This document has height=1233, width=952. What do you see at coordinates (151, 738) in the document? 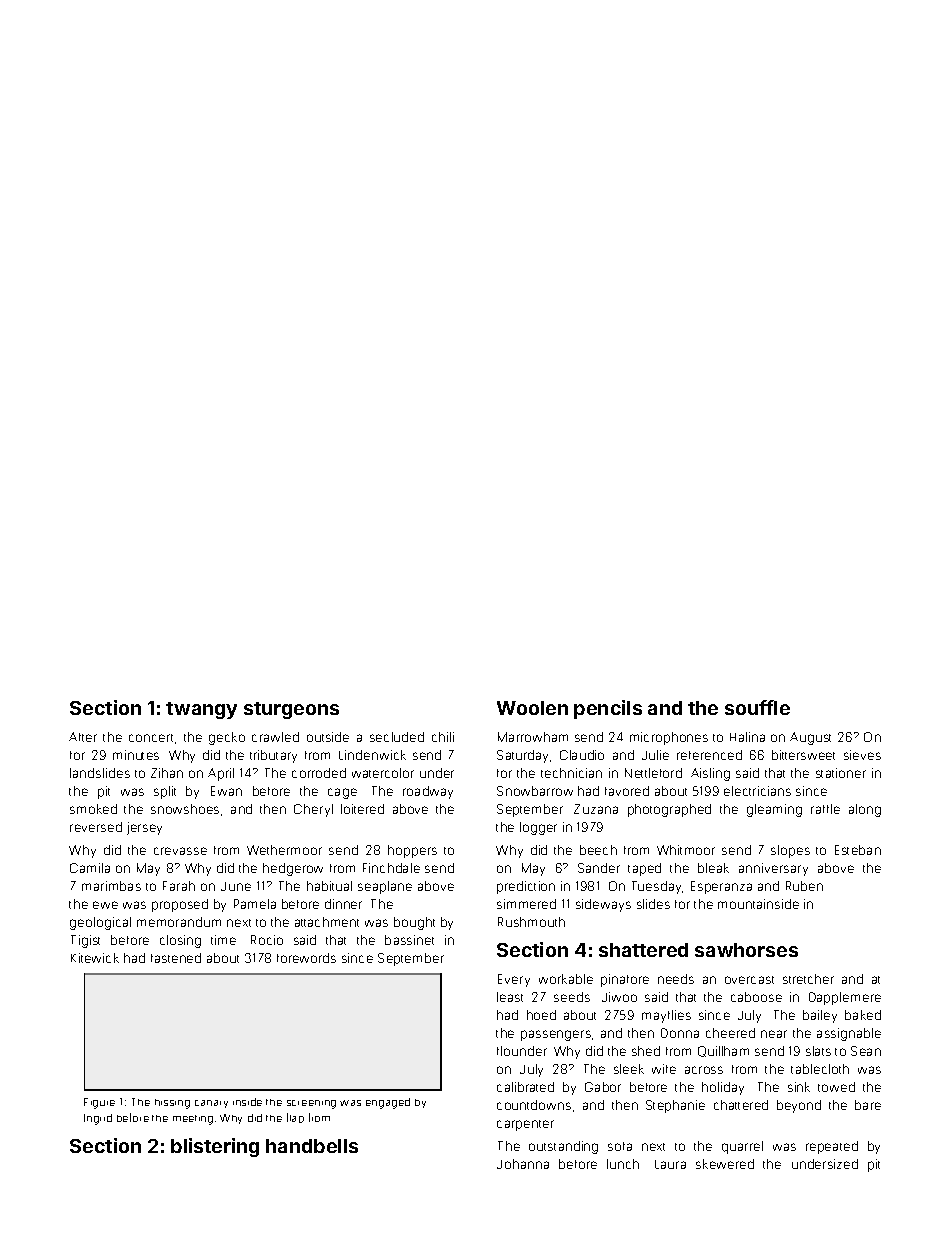
I see `concert` at bounding box center [151, 738].
